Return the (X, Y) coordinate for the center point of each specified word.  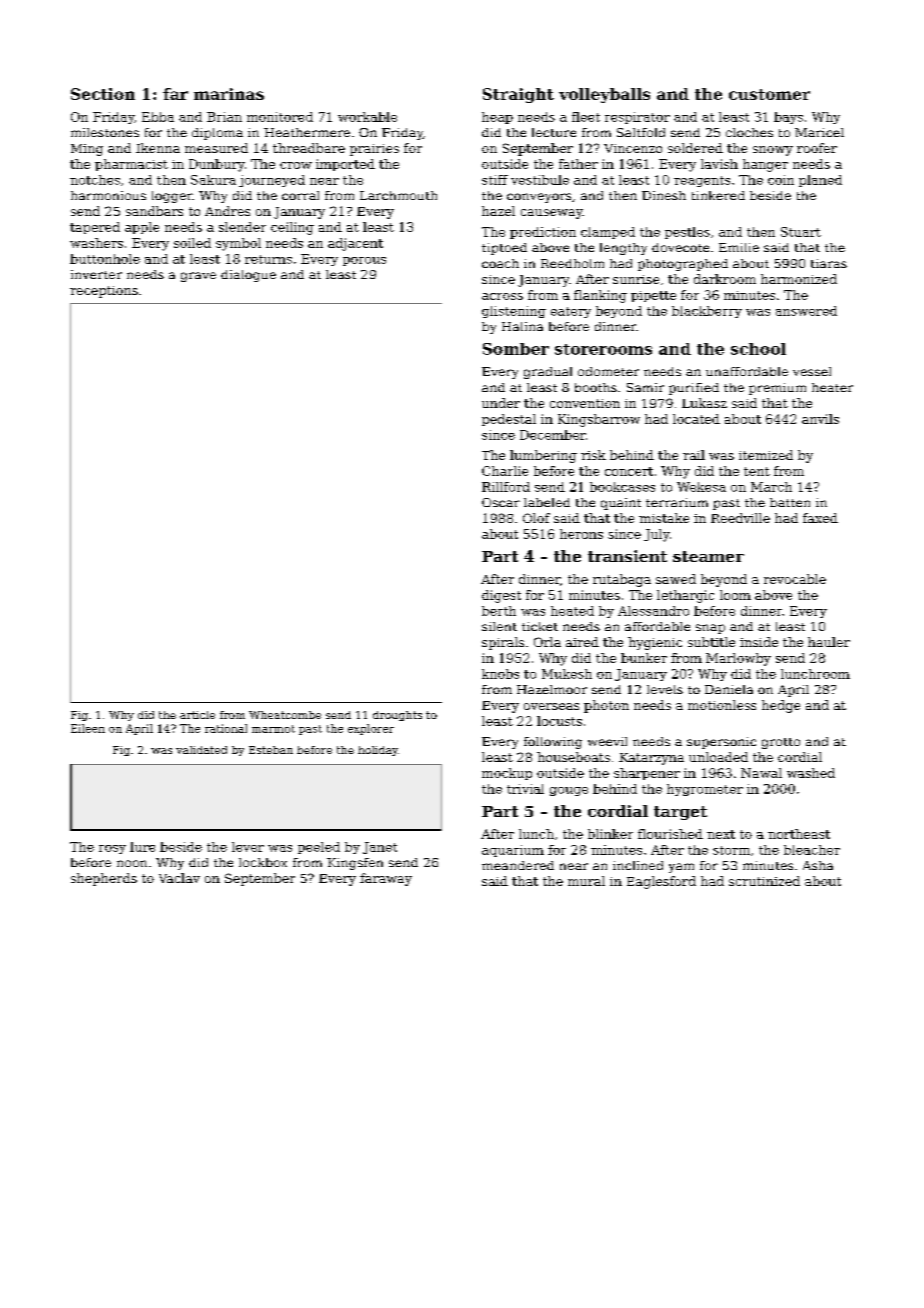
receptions (104, 292)
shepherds (104, 879)
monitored (280, 117)
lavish (719, 164)
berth (499, 611)
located (696, 419)
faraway (386, 879)
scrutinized (764, 881)
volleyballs (604, 95)
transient (627, 556)
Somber (516, 349)
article (197, 715)
